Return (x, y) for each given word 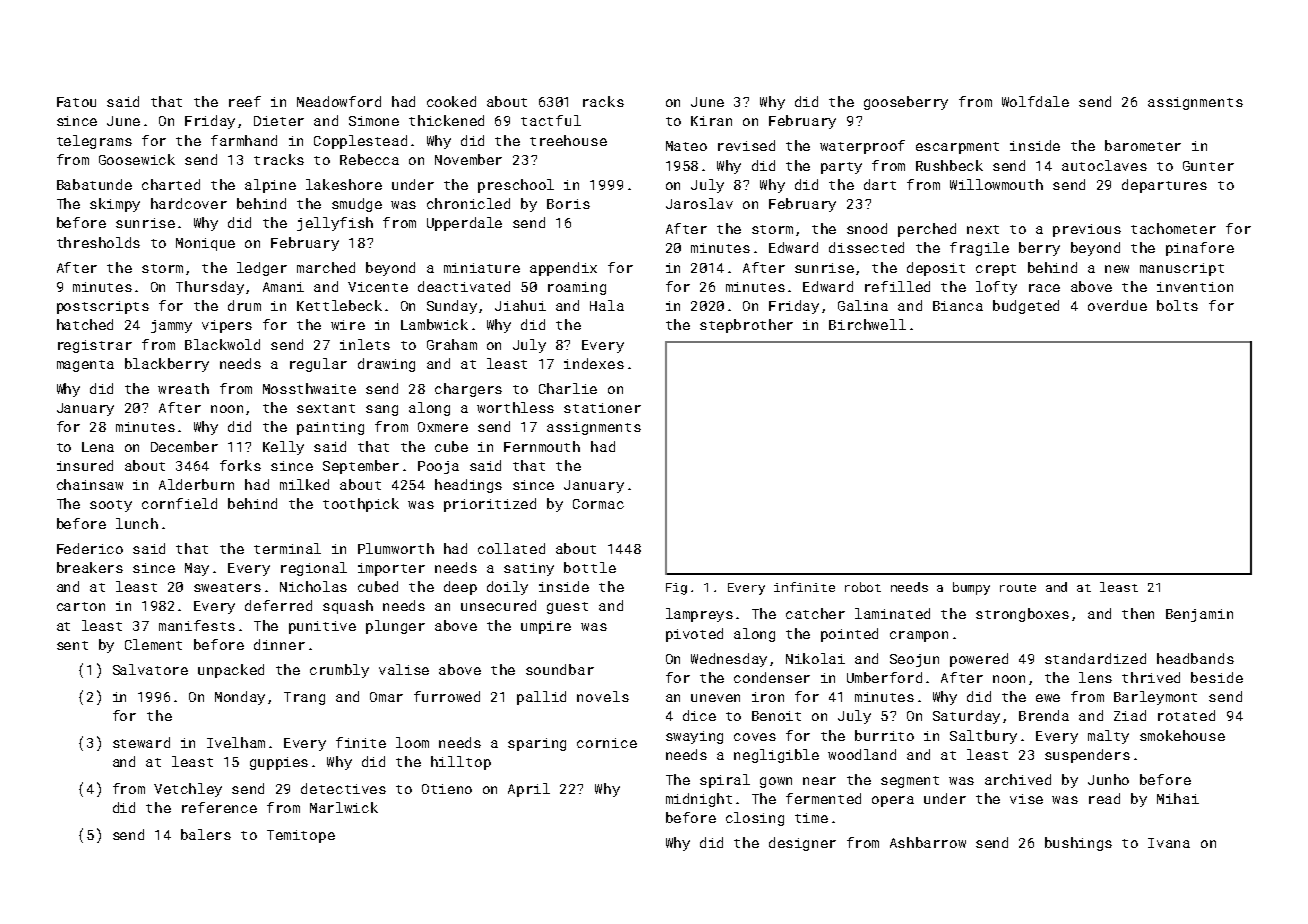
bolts (1177, 305)
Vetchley (188, 790)
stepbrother (746, 326)
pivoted (694, 635)
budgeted (1026, 307)
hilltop (461, 763)
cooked (451, 101)
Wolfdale (1035, 101)
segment (910, 782)
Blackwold (222, 344)
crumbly (339, 671)
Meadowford (339, 101)
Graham (452, 344)
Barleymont (1155, 698)
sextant (326, 408)
